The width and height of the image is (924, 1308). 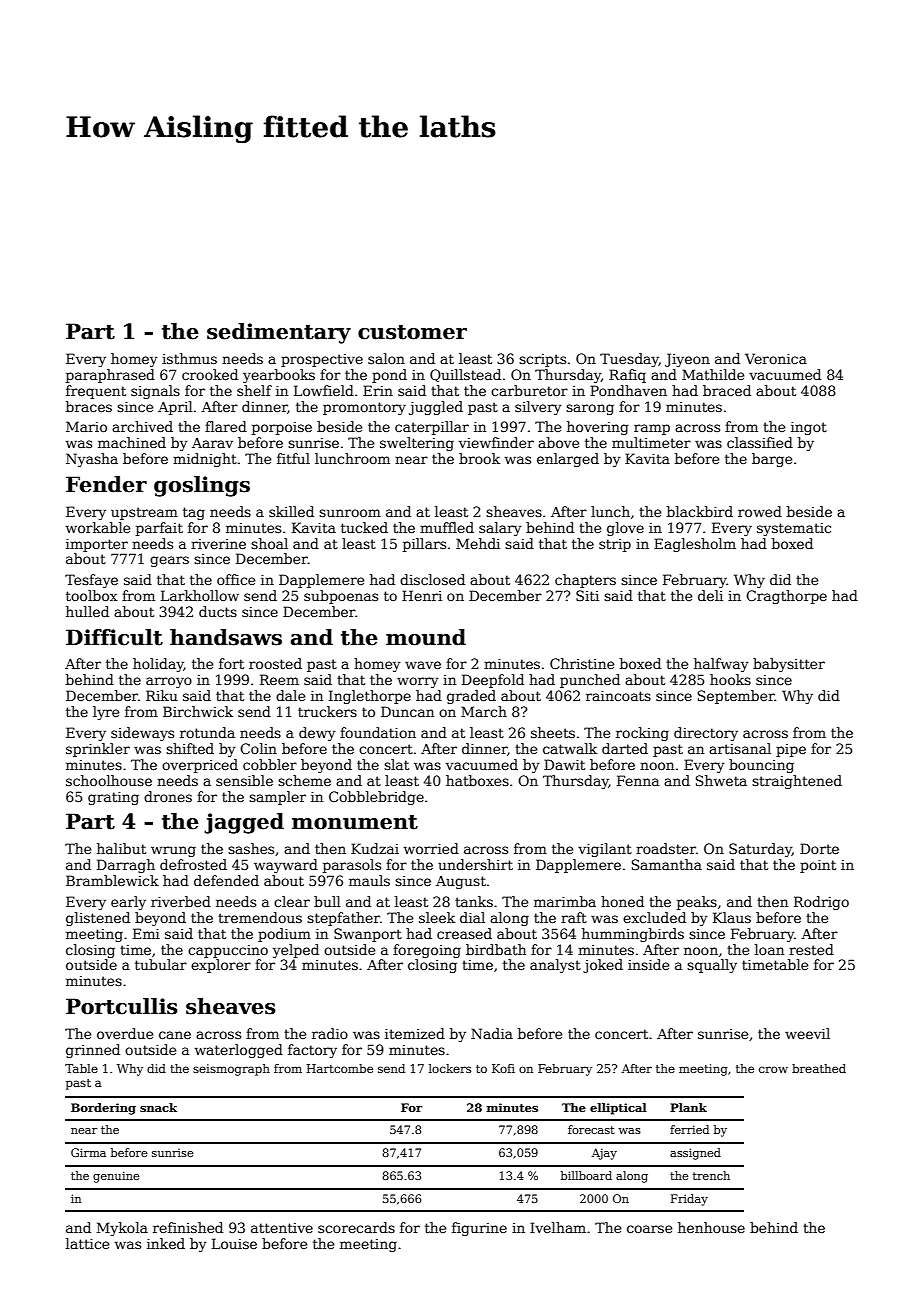 I want to click on coarse, so click(x=649, y=1229).
